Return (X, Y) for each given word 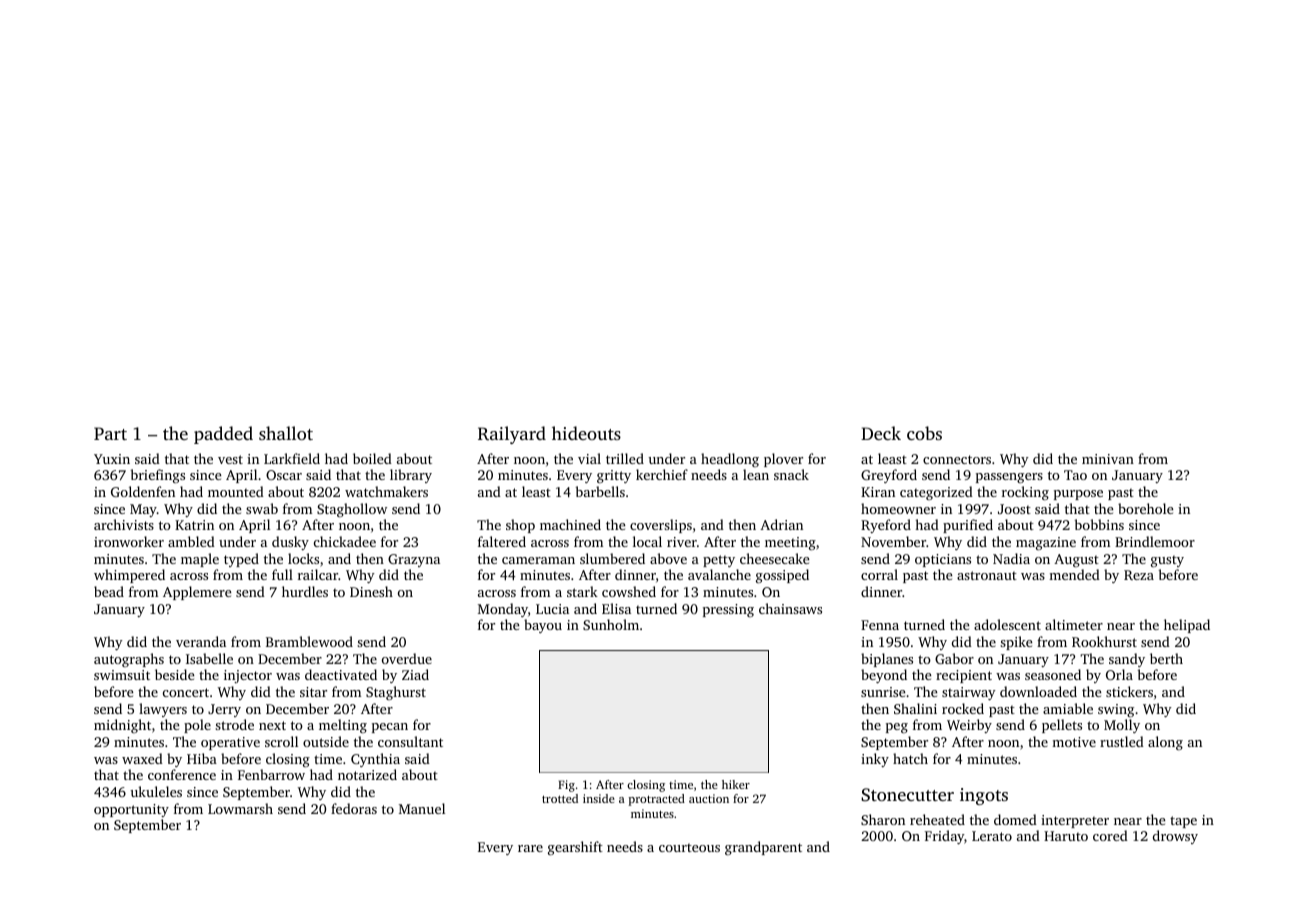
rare (530, 848)
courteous (689, 847)
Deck (881, 433)
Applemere (197, 593)
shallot (286, 433)
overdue (407, 658)
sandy (1127, 660)
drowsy (1175, 837)
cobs (924, 433)
